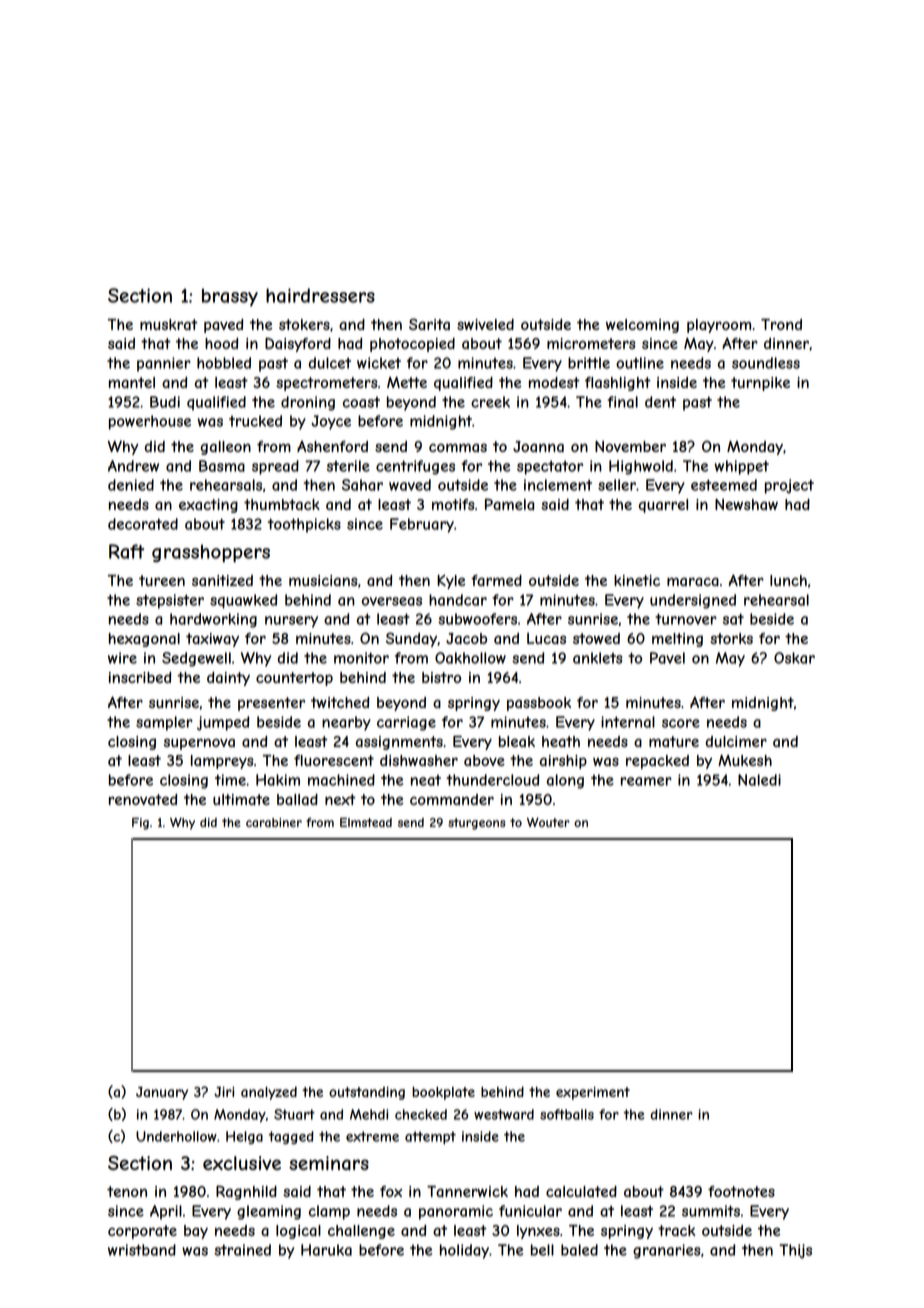  What do you see at coordinates (140, 824) in the screenshot?
I see `Fig` at bounding box center [140, 824].
